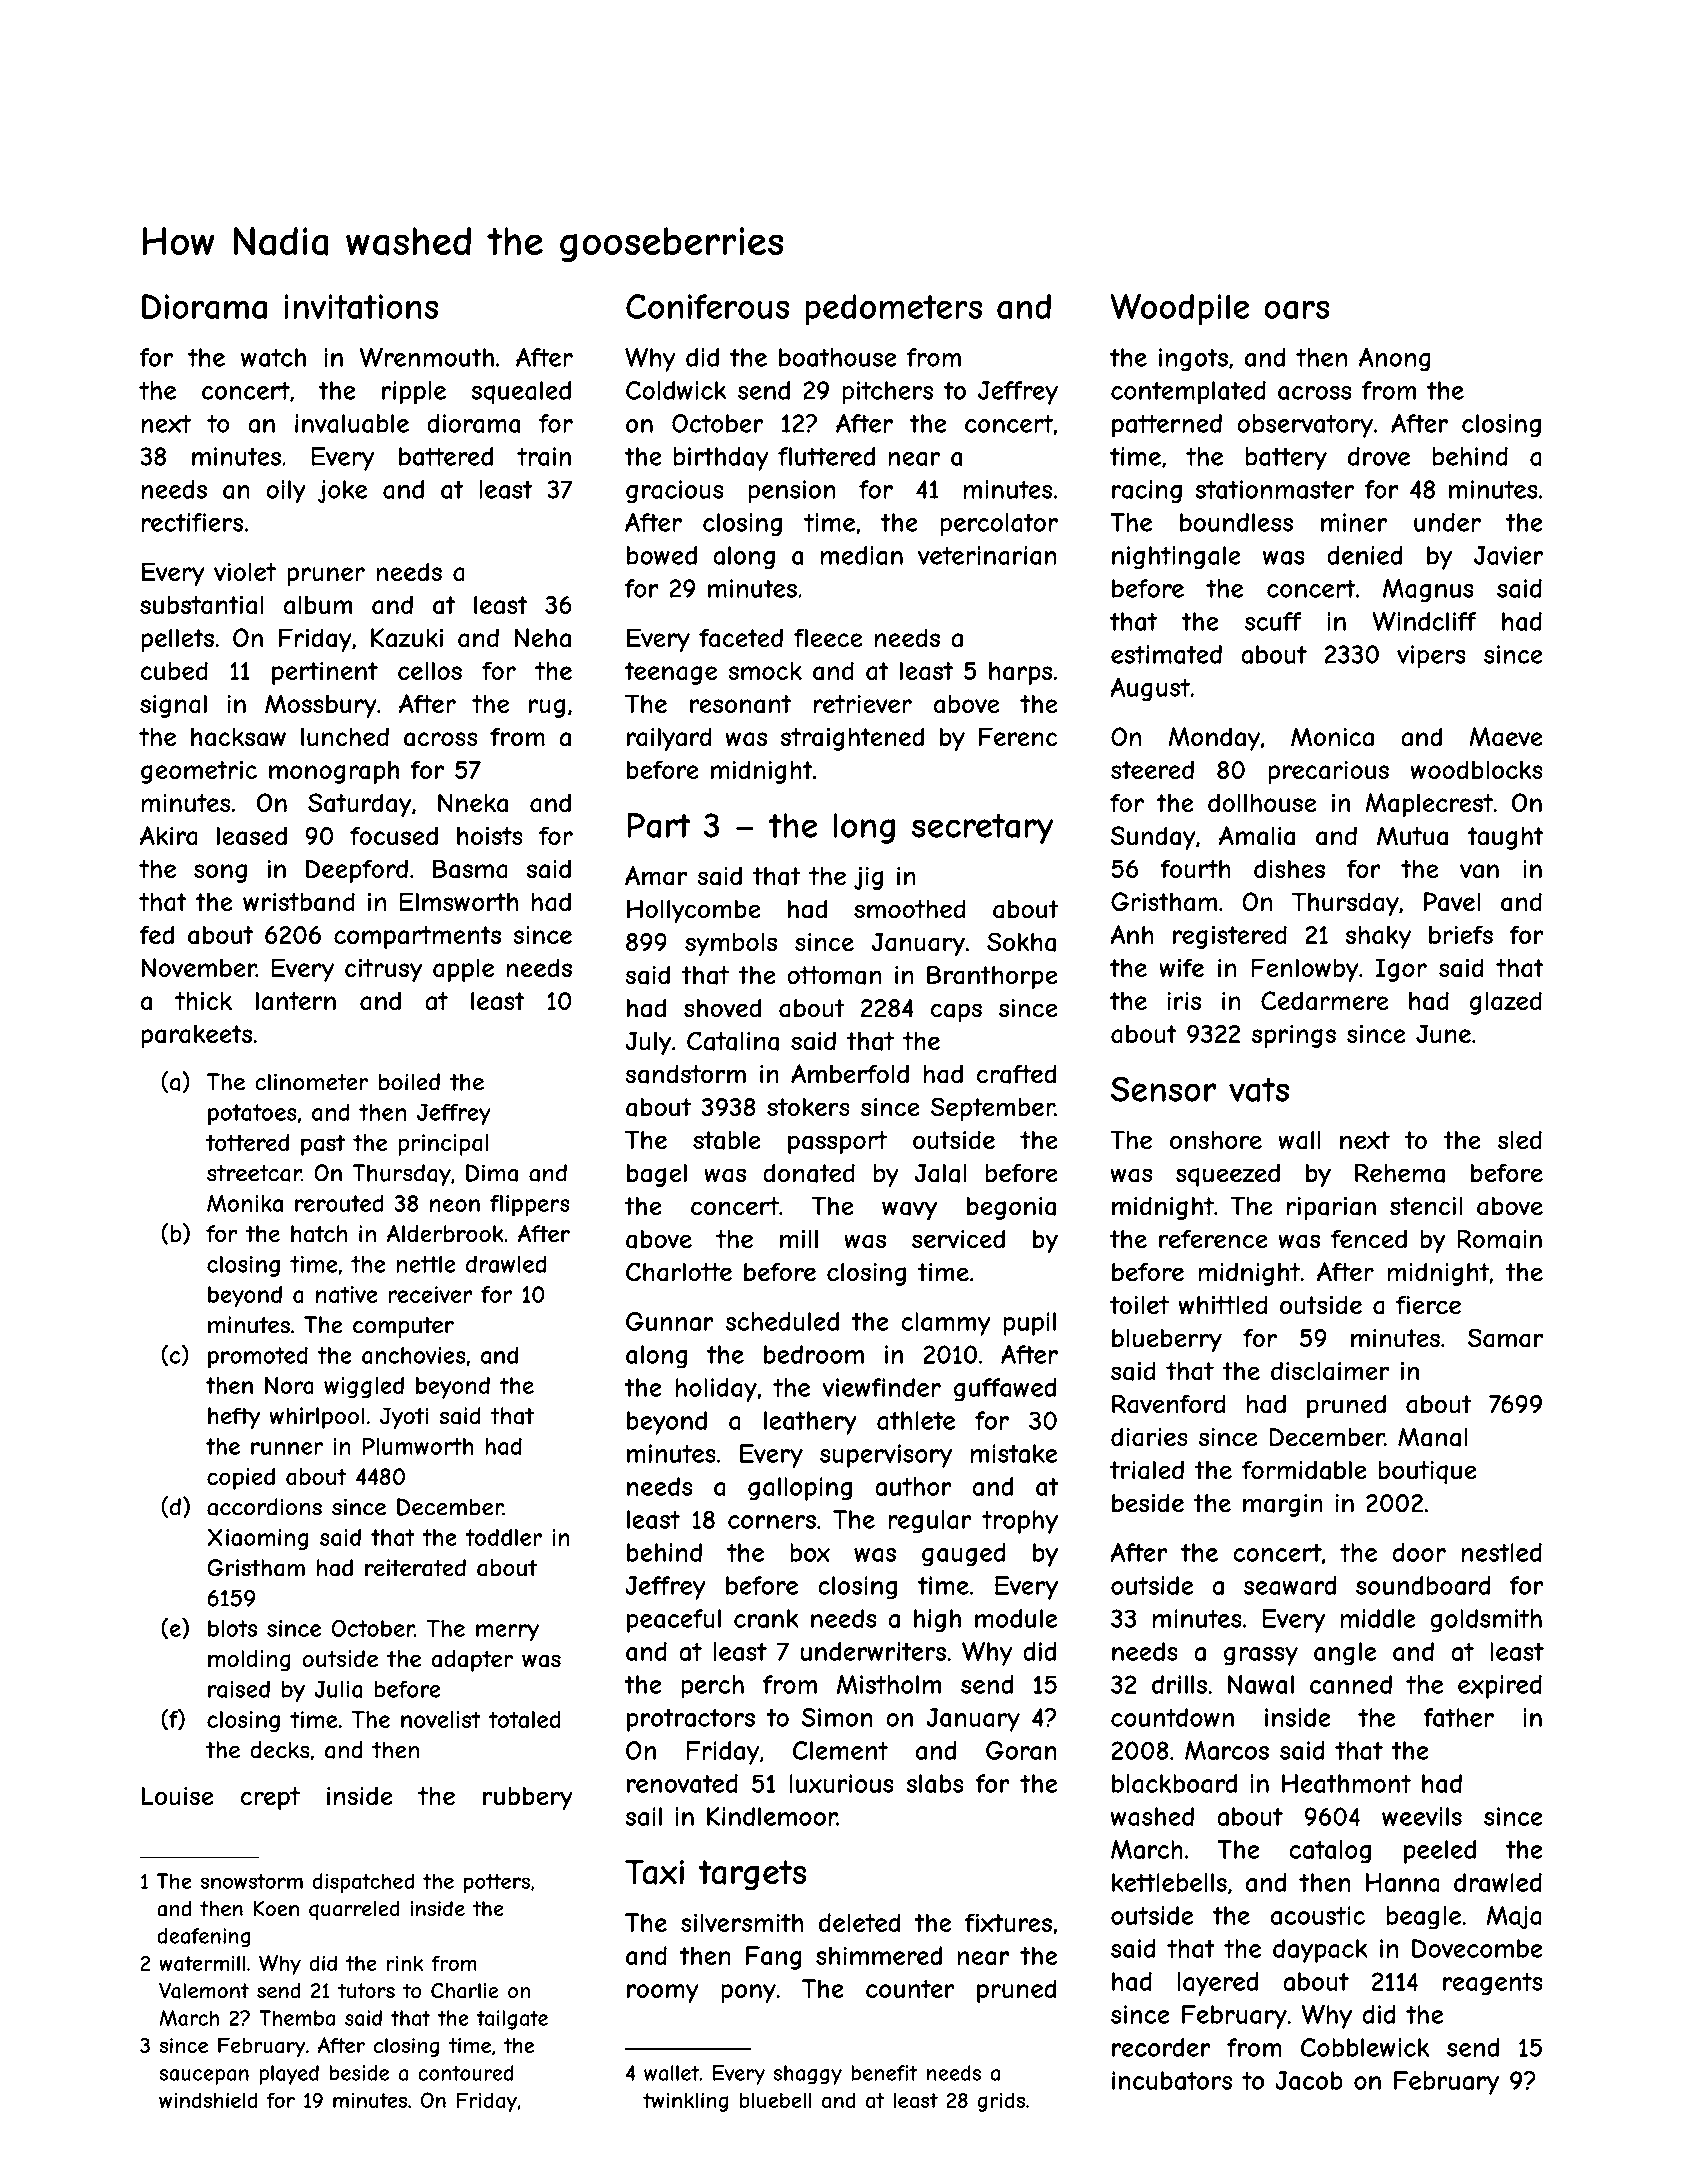 This page has width=1683, height=2178. I want to click on invitations, so click(361, 306).
